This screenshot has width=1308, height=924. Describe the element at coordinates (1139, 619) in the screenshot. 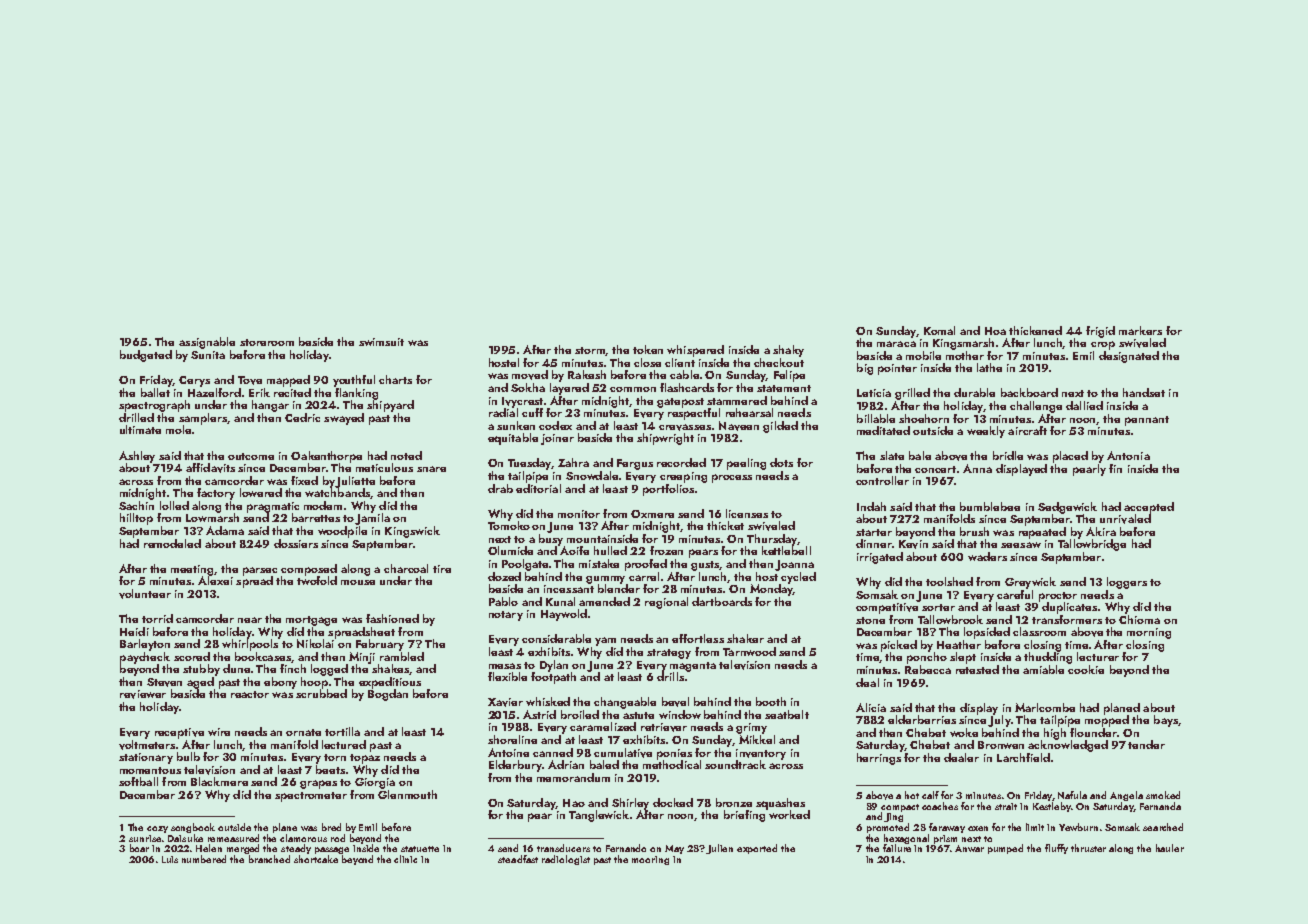

I see `Chioma` at that location.
